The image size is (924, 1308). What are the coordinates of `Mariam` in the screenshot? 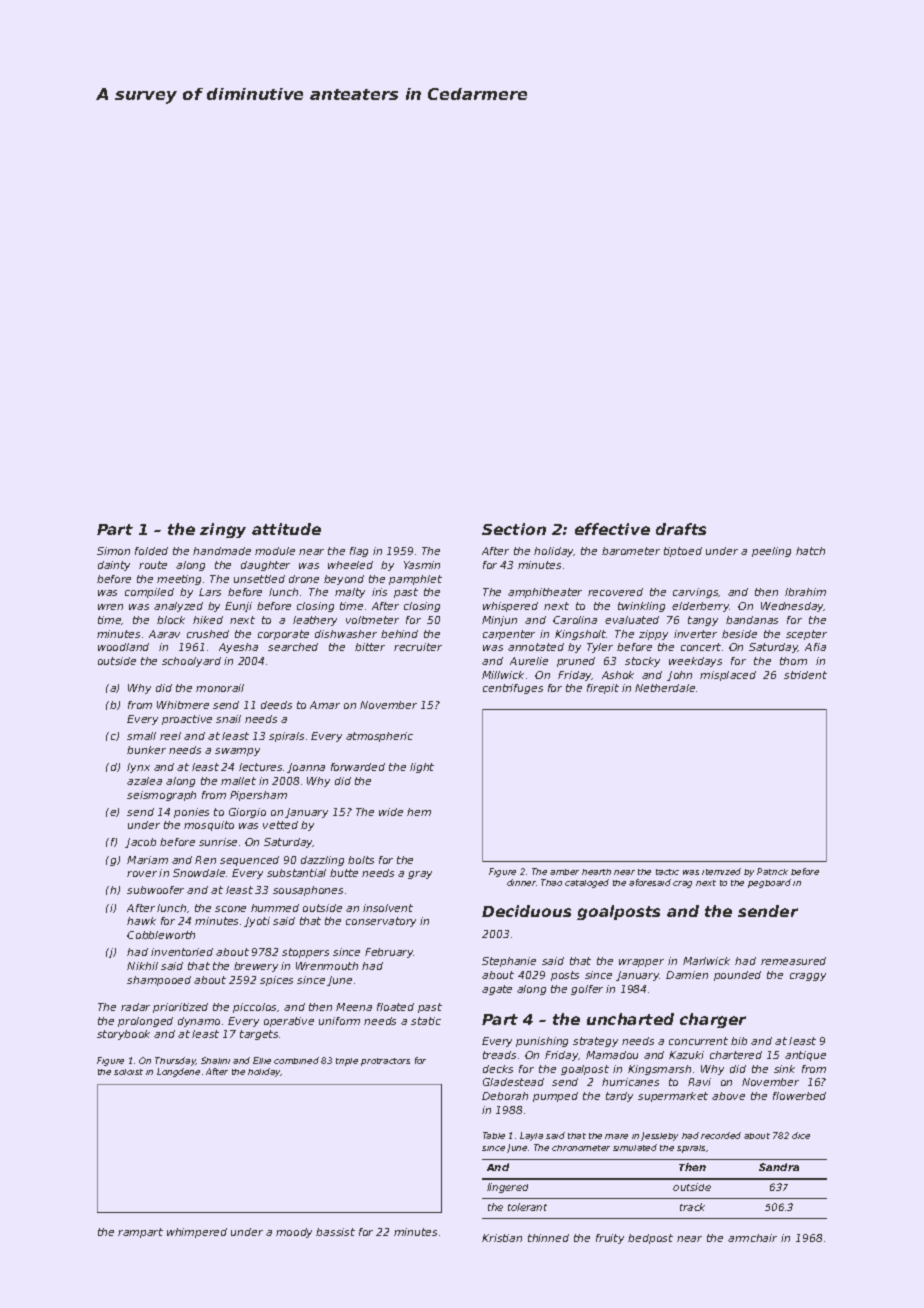 It's located at (147, 860).
